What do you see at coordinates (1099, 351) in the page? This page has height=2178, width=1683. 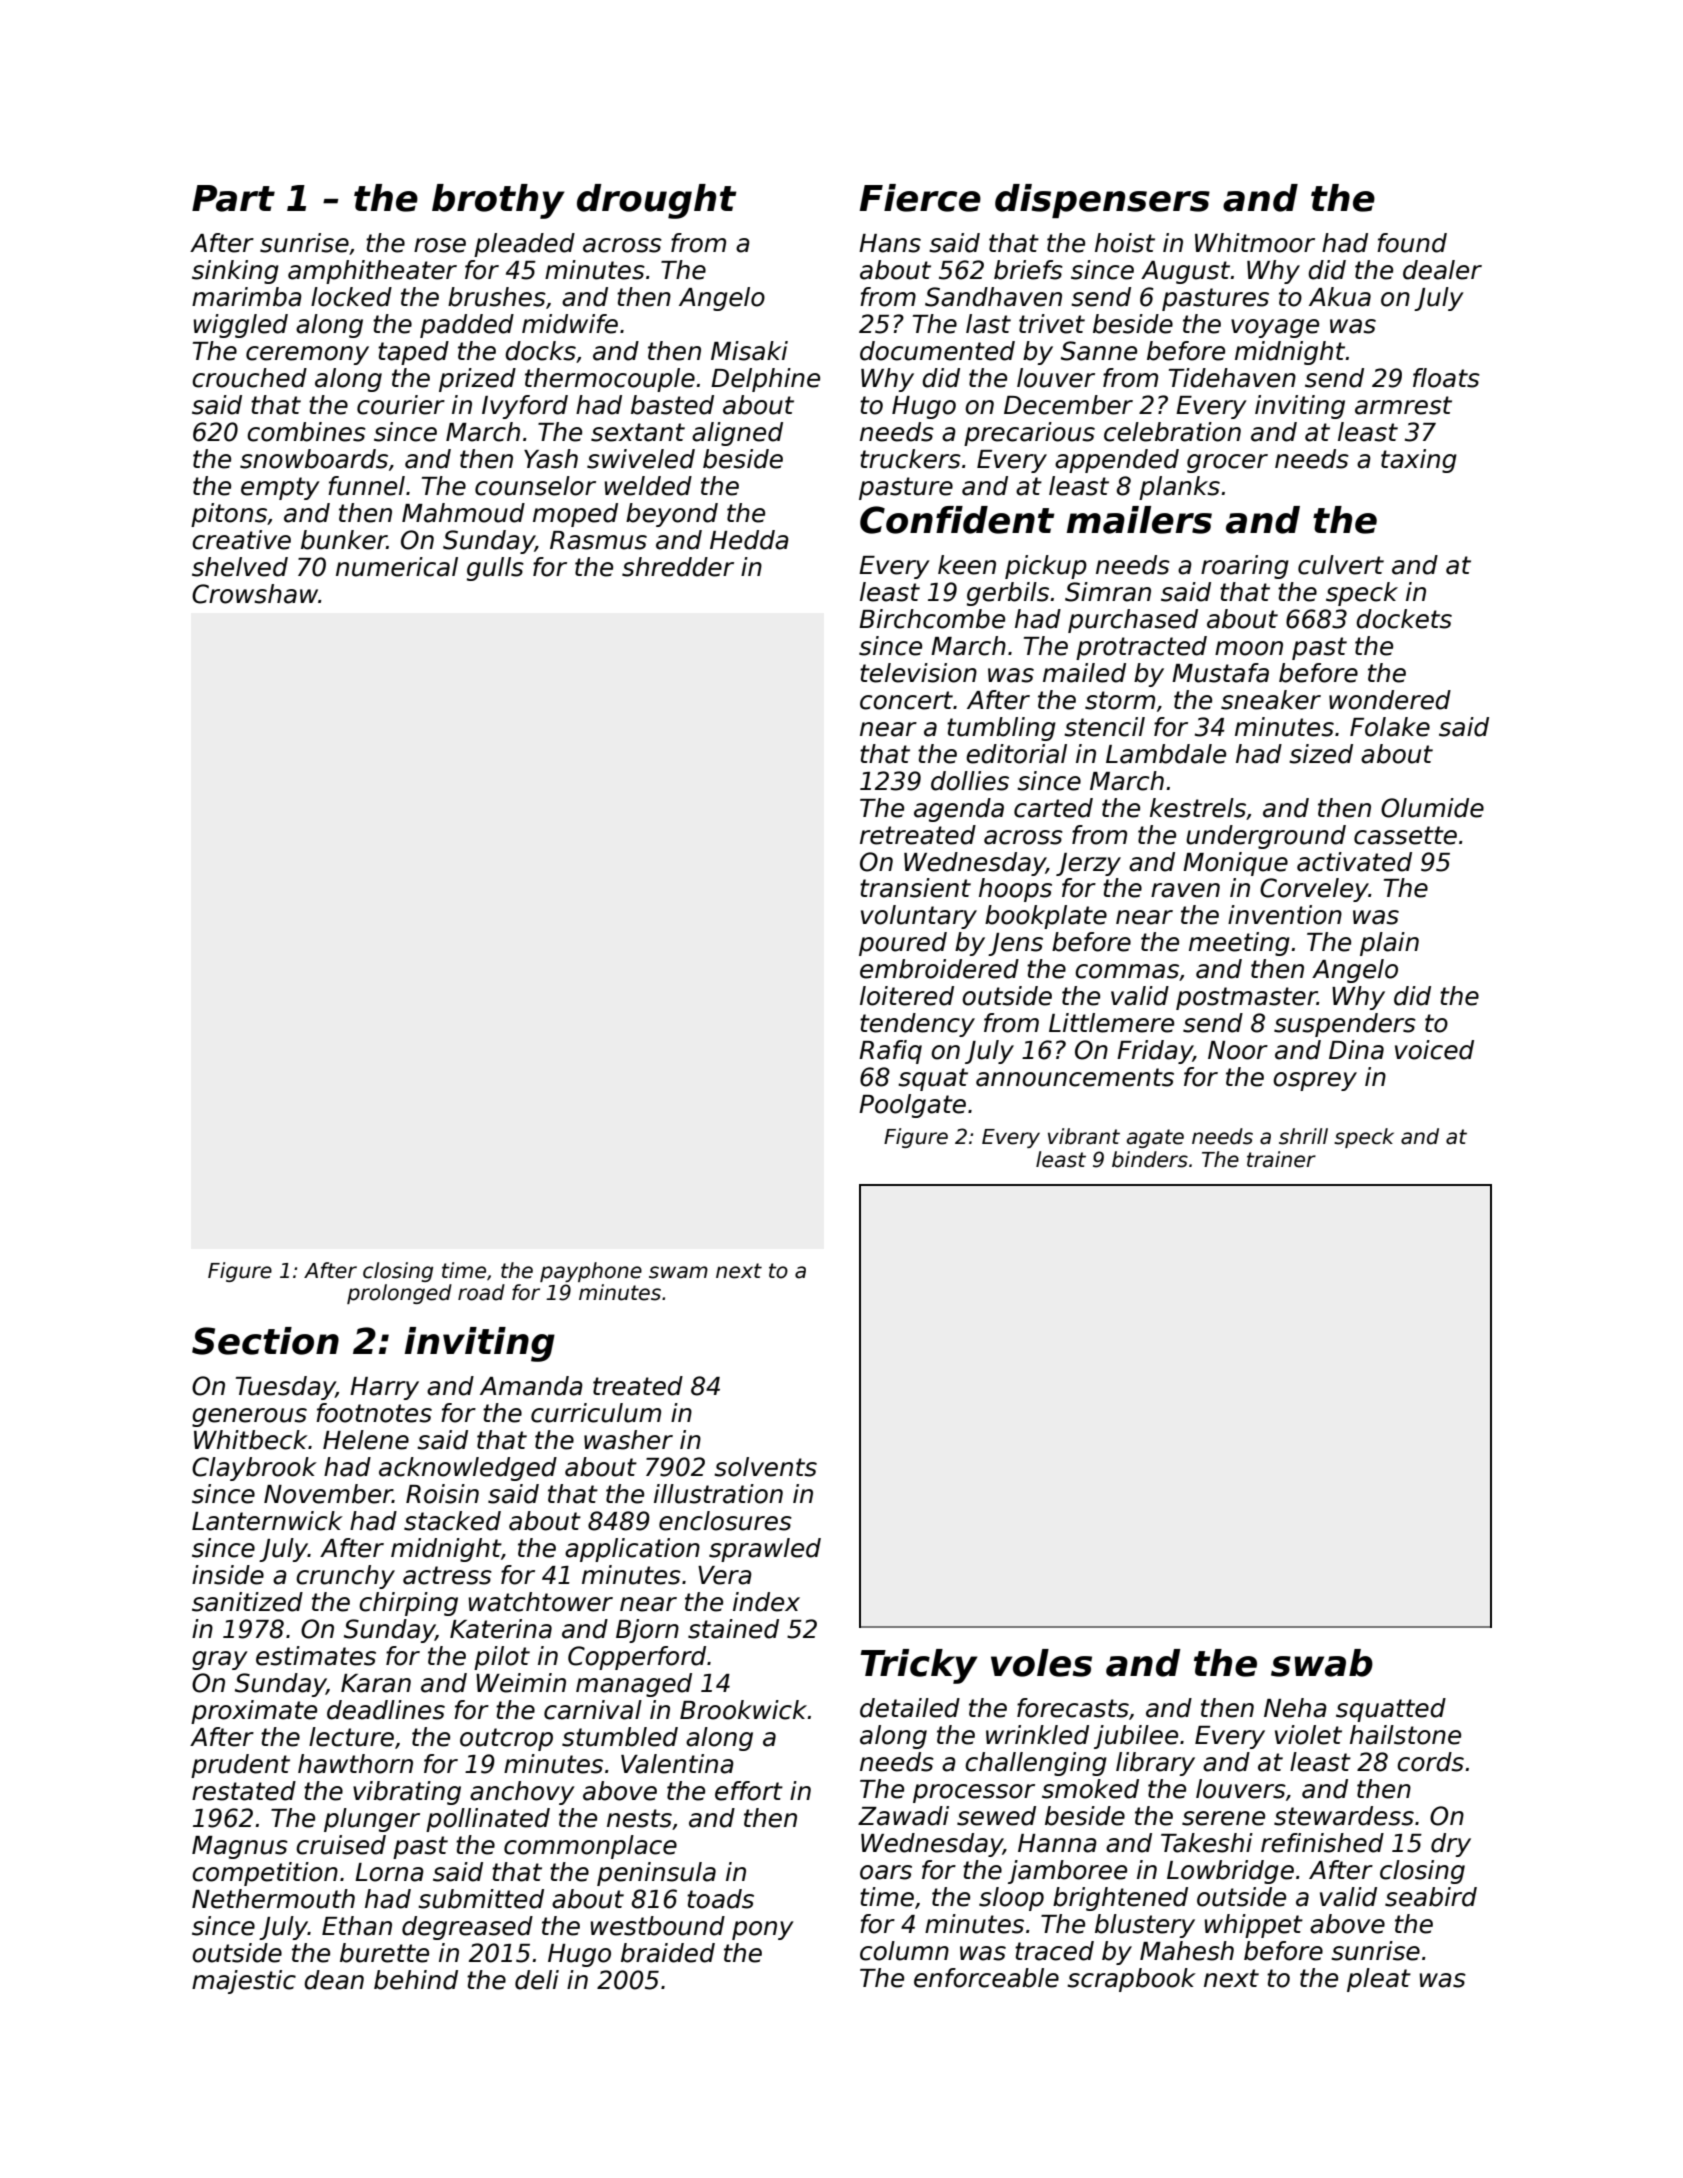 I see `Sanne` at bounding box center [1099, 351].
